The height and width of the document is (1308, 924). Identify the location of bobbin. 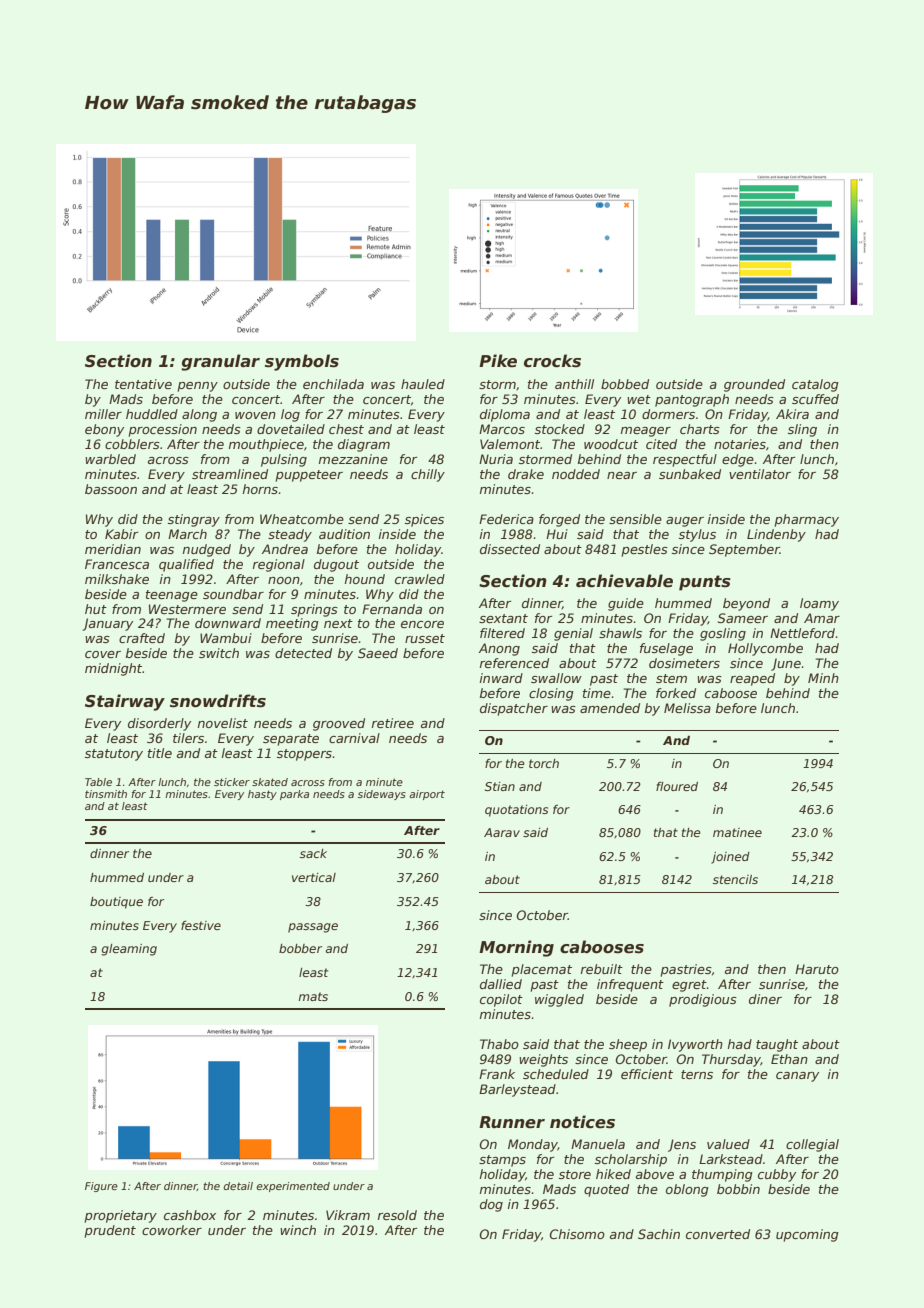
(738, 1189).
